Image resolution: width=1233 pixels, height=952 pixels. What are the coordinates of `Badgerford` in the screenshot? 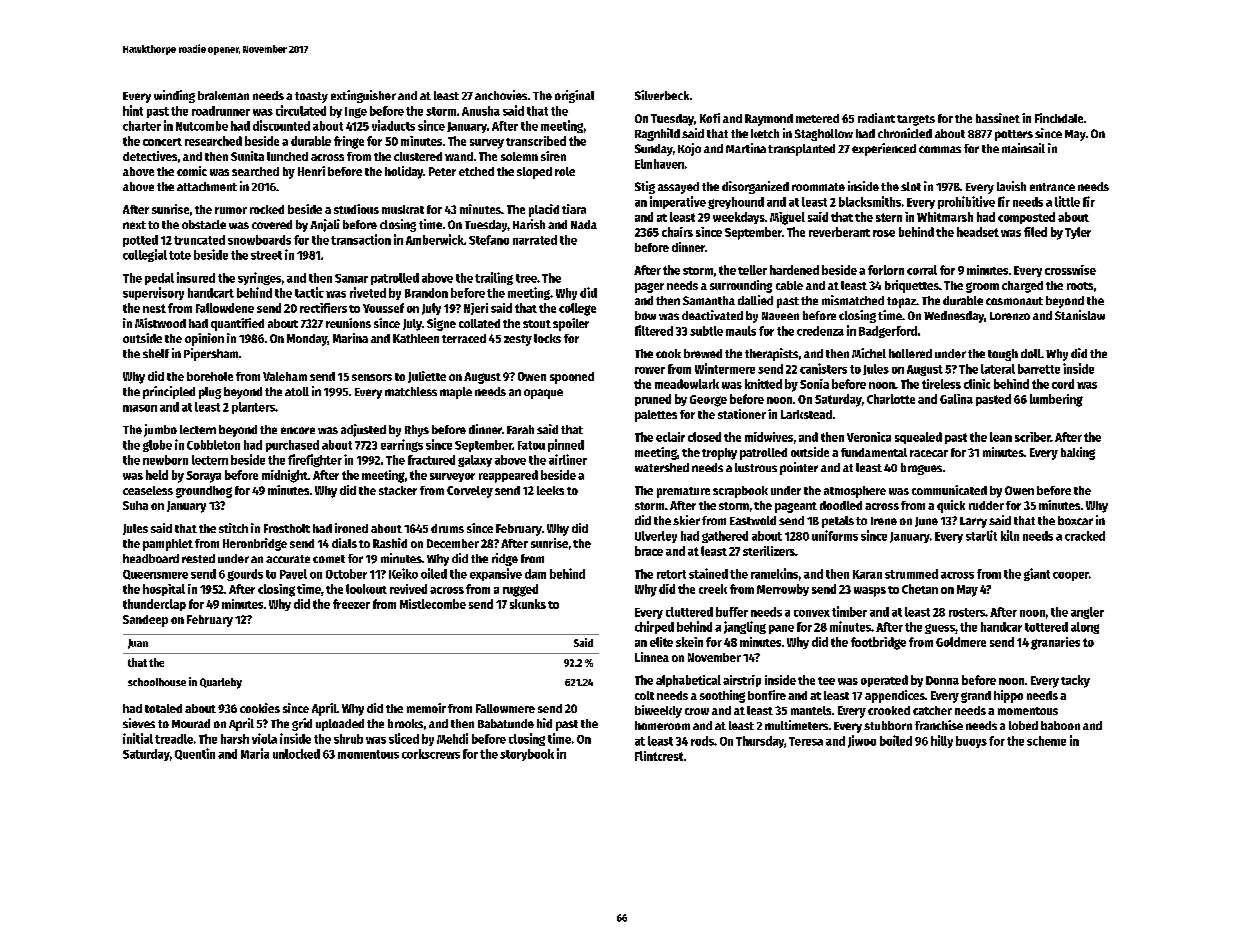 It's located at (888, 332).
